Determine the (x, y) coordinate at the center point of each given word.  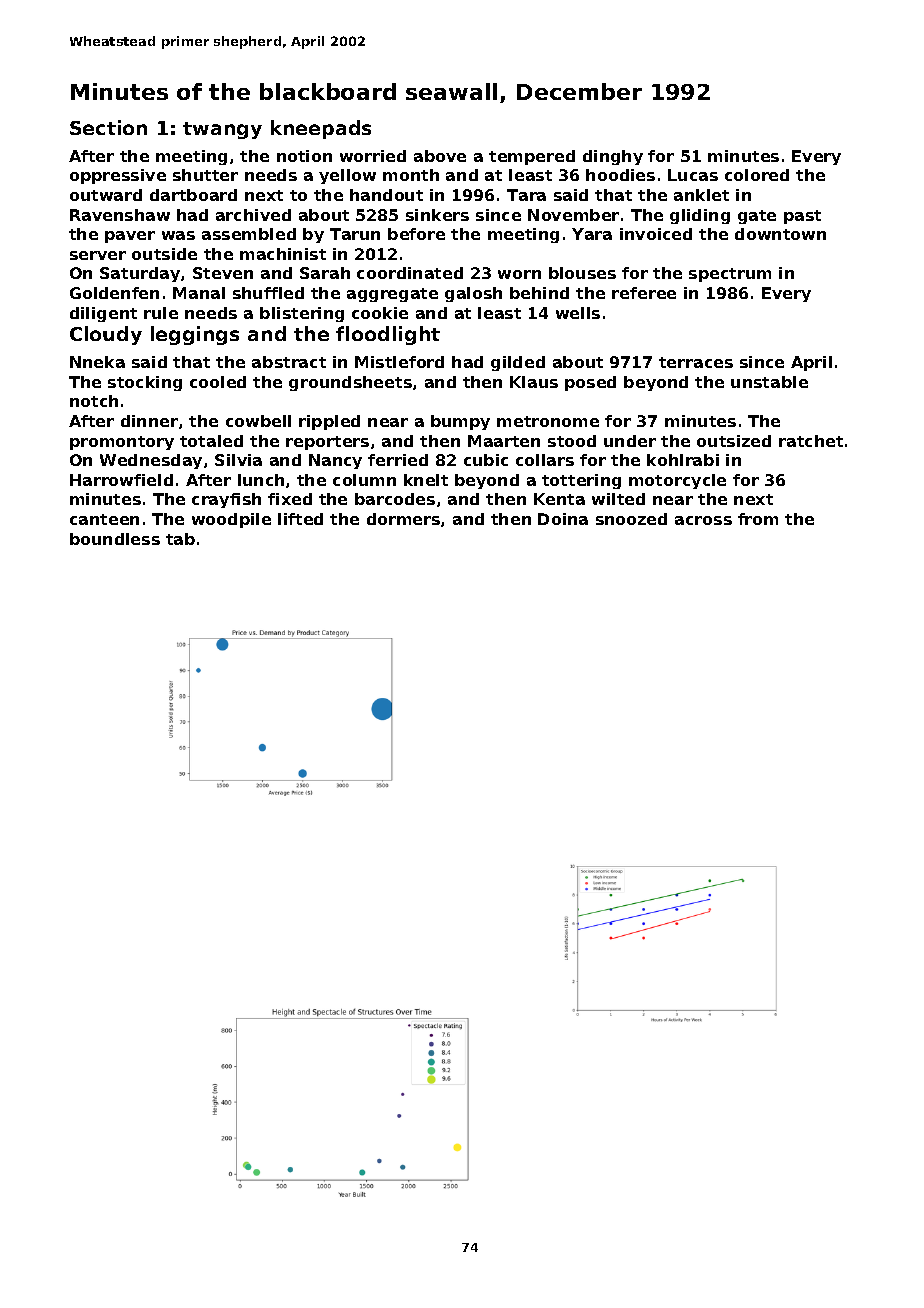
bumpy (460, 422)
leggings (195, 335)
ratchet (811, 441)
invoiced (656, 234)
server (98, 255)
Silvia (238, 460)
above (440, 156)
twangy (222, 130)
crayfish (226, 500)
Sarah (325, 273)
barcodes (395, 499)
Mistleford (399, 362)
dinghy (613, 157)
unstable (769, 382)
